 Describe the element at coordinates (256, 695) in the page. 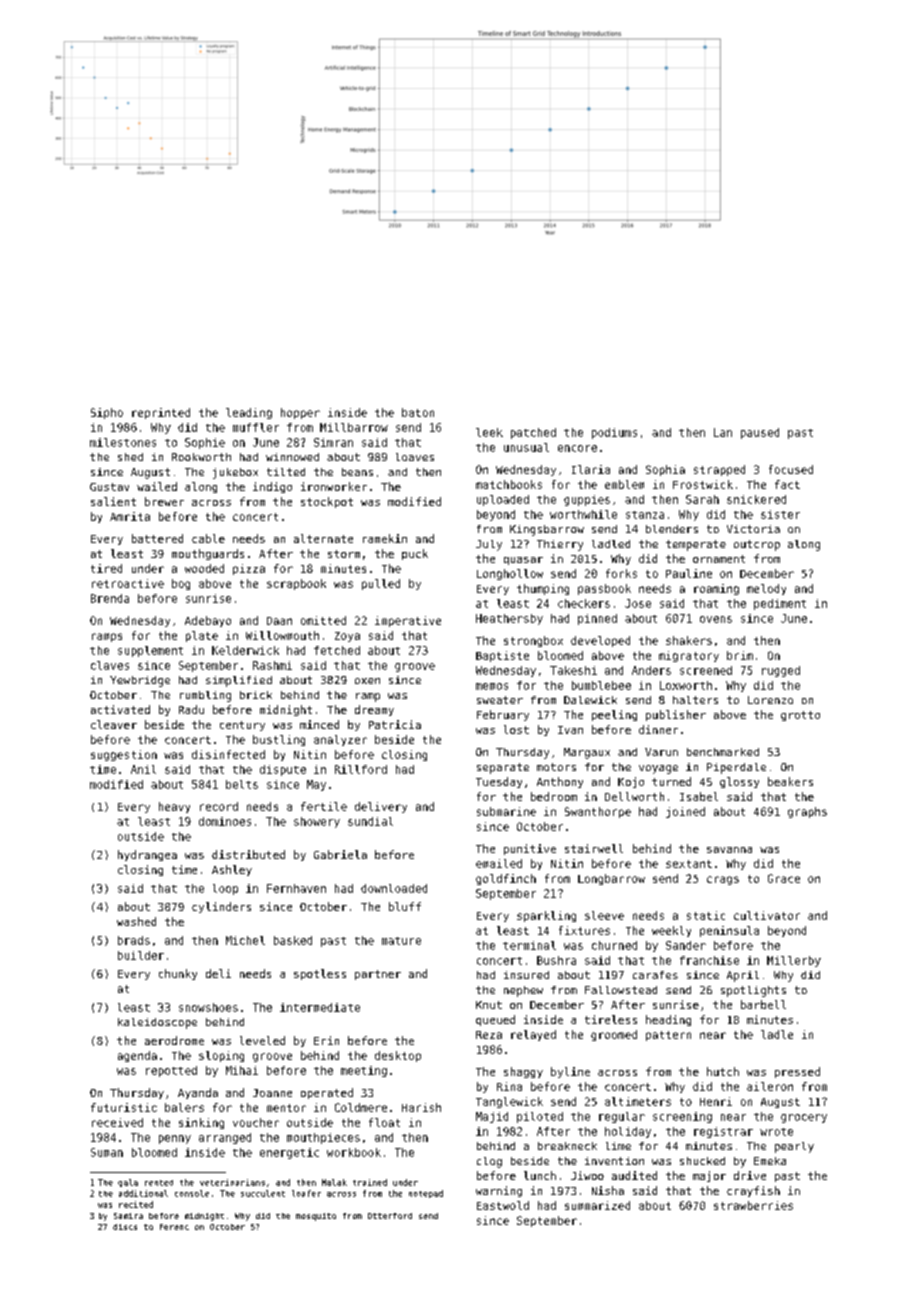

I see `brick` at that location.
